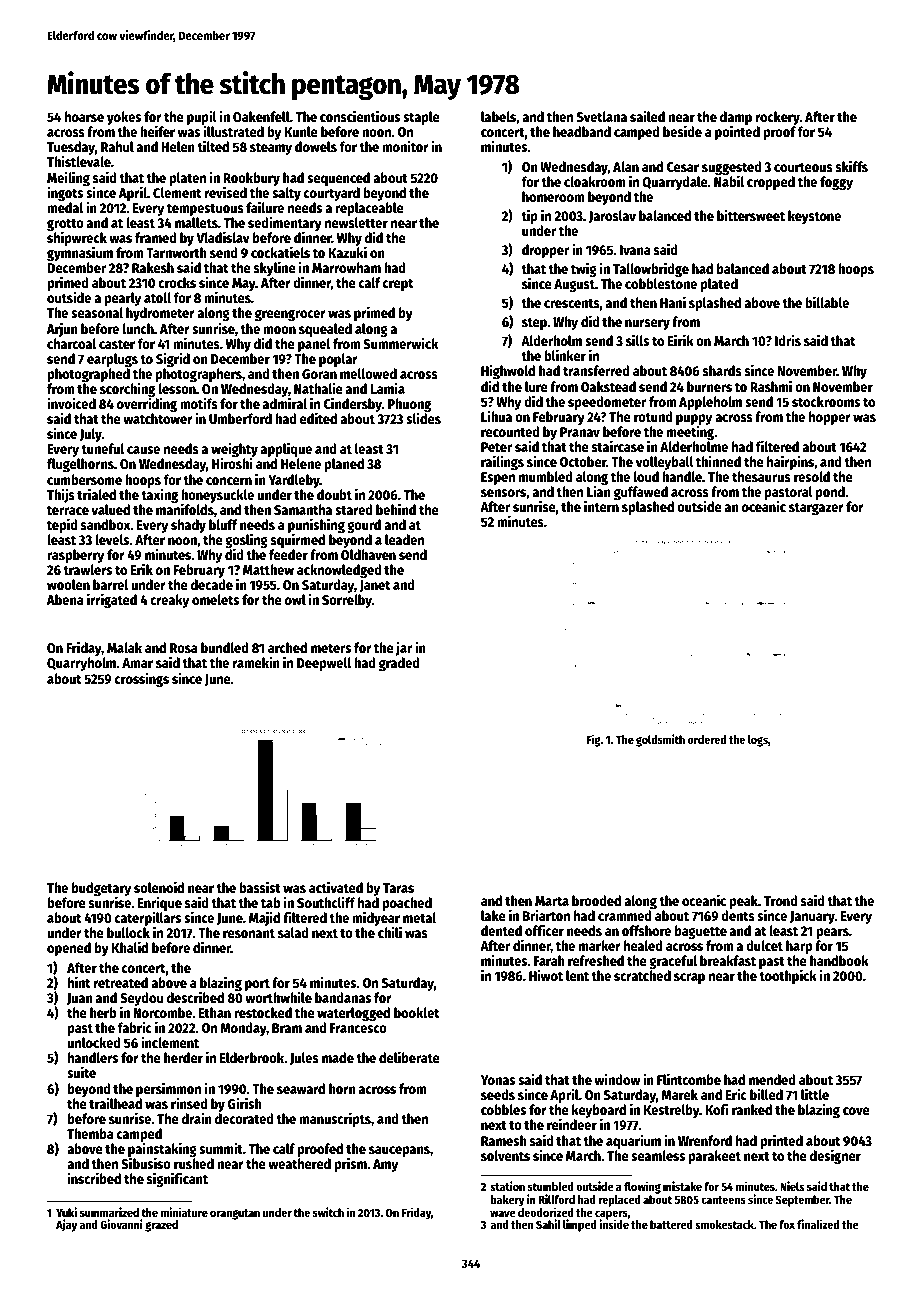 This image has width=924, height=1308. I want to click on intern, so click(601, 506).
